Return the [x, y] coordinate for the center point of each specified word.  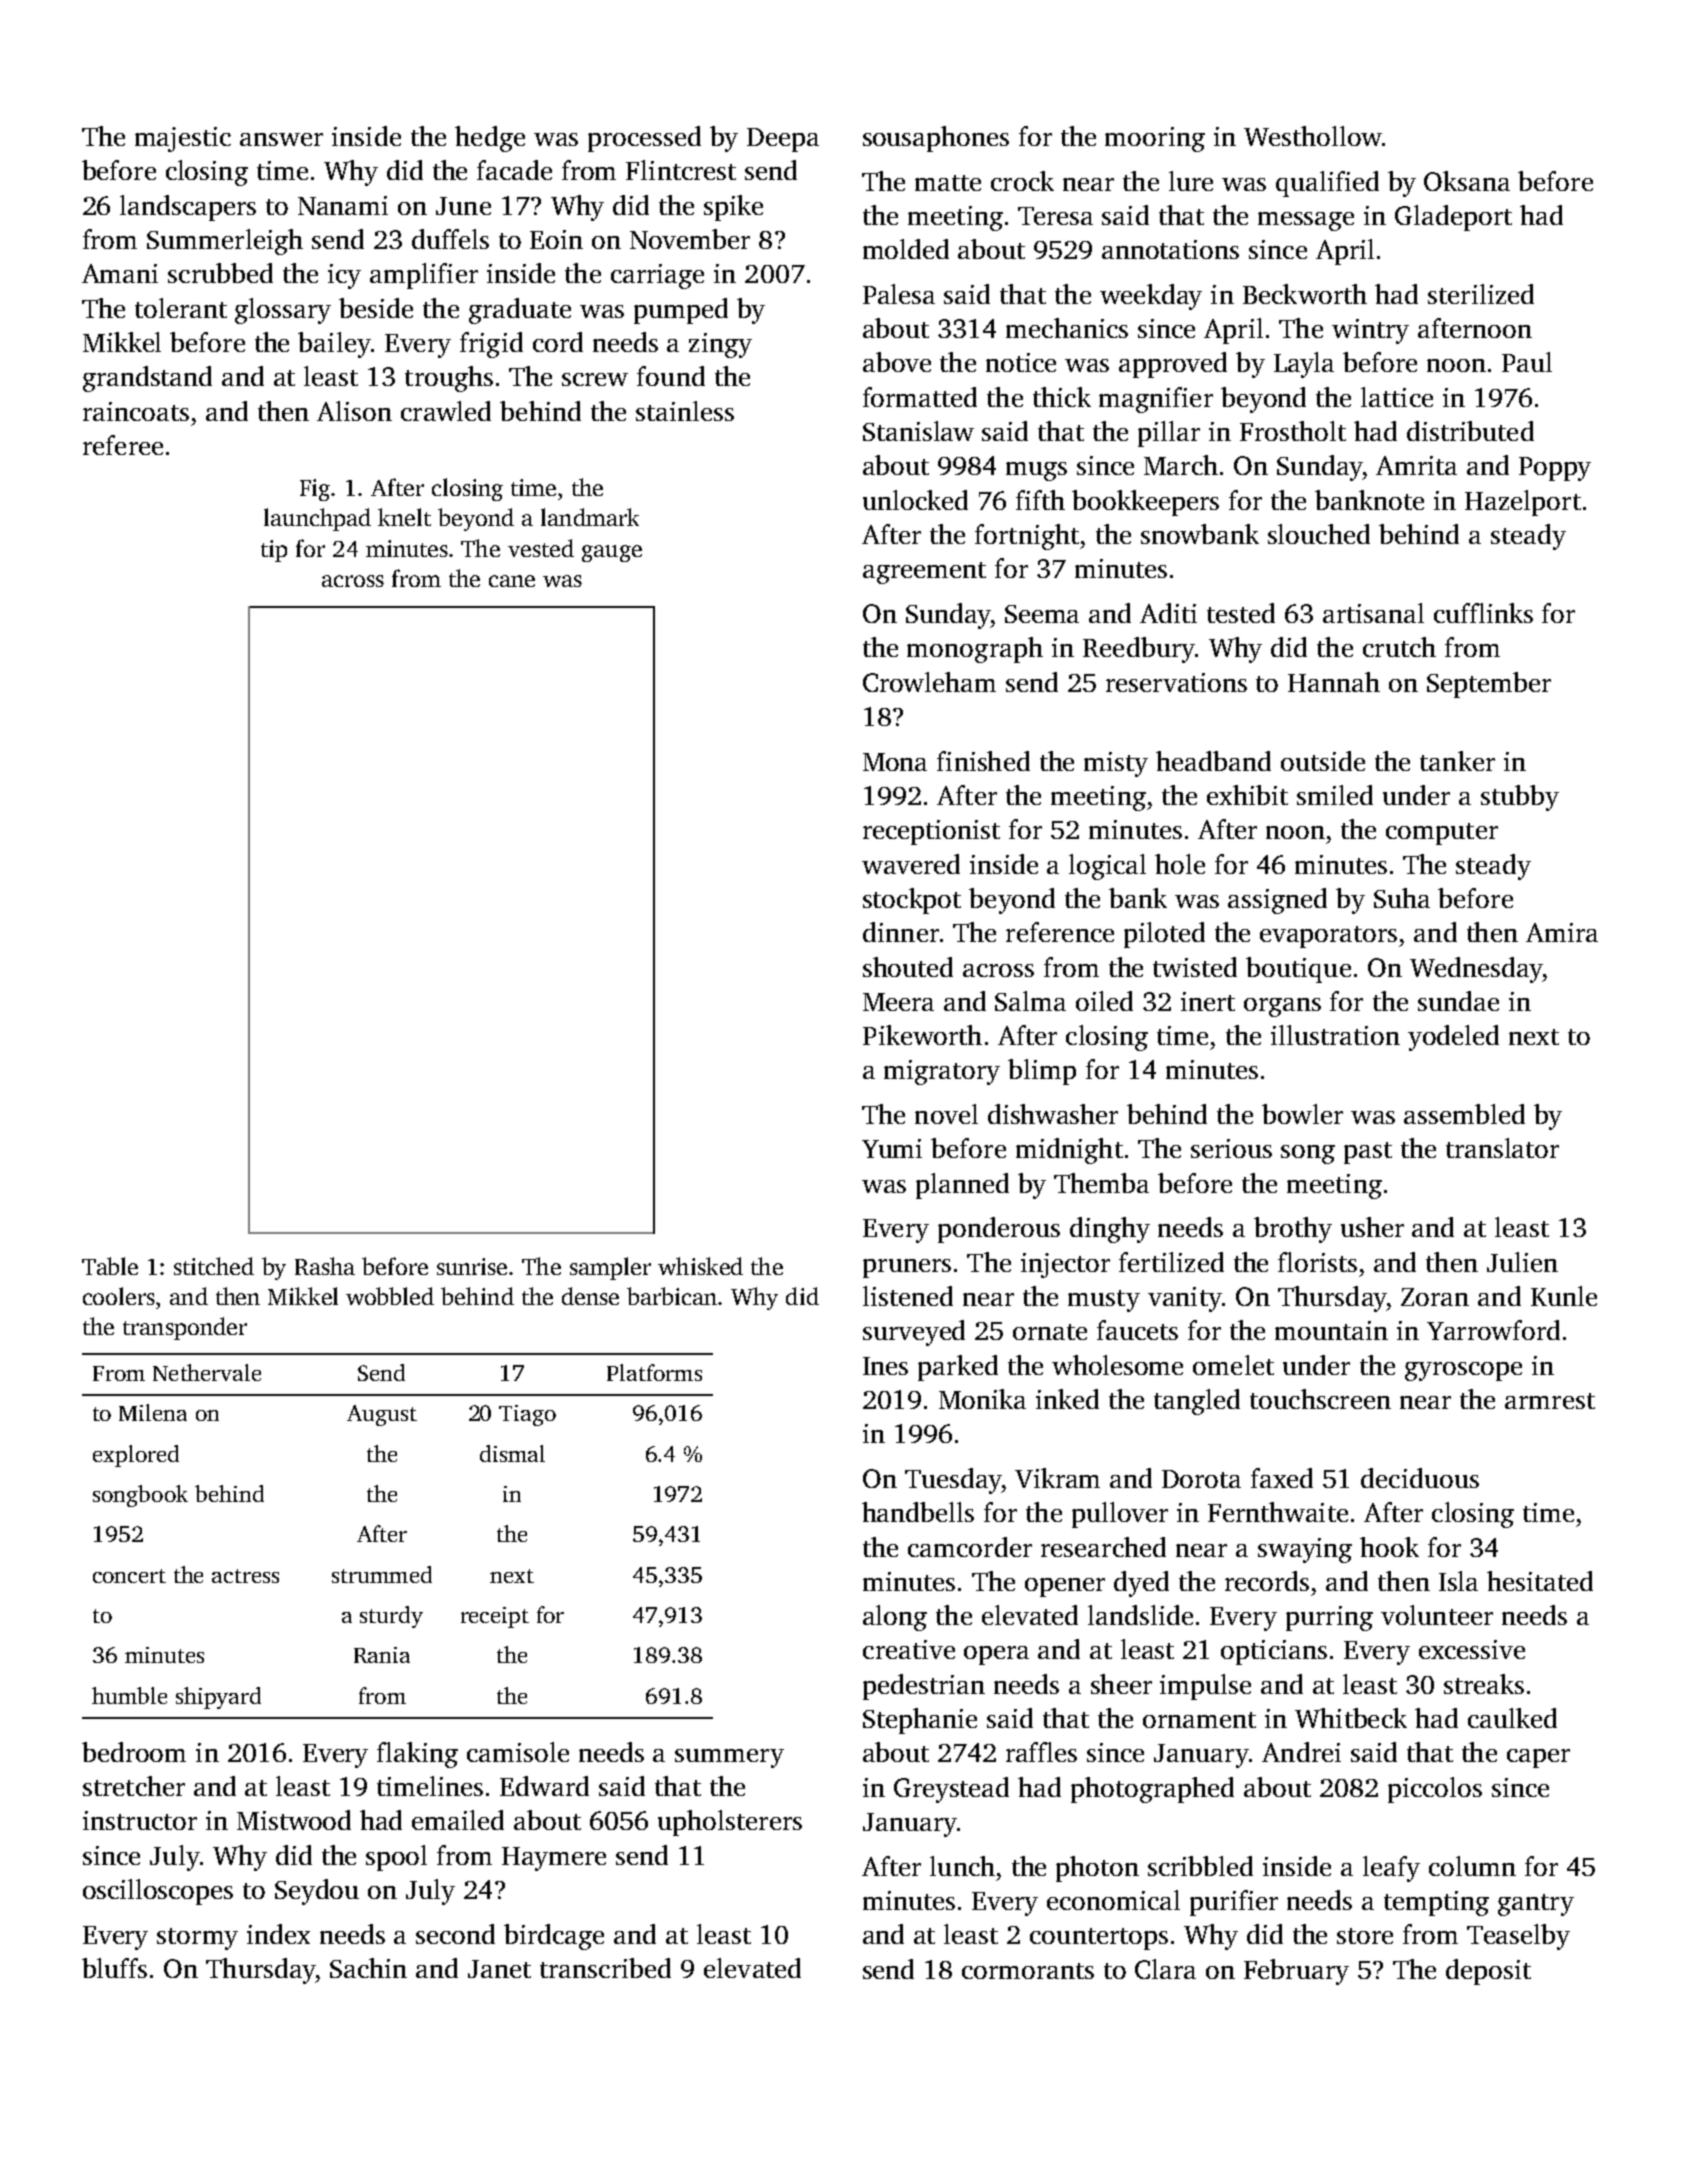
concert [129, 1576]
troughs [449, 379]
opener [1065, 1587]
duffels [450, 239]
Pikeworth [922, 1035]
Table [110, 1266]
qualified [1327, 184]
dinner [901, 932]
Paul [1527, 362]
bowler [1302, 1114]
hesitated [1540, 1581]
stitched [214, 1266]
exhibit [1247, 795]
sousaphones [936, 139]
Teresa [1055, 216]
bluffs [114, 1968]
